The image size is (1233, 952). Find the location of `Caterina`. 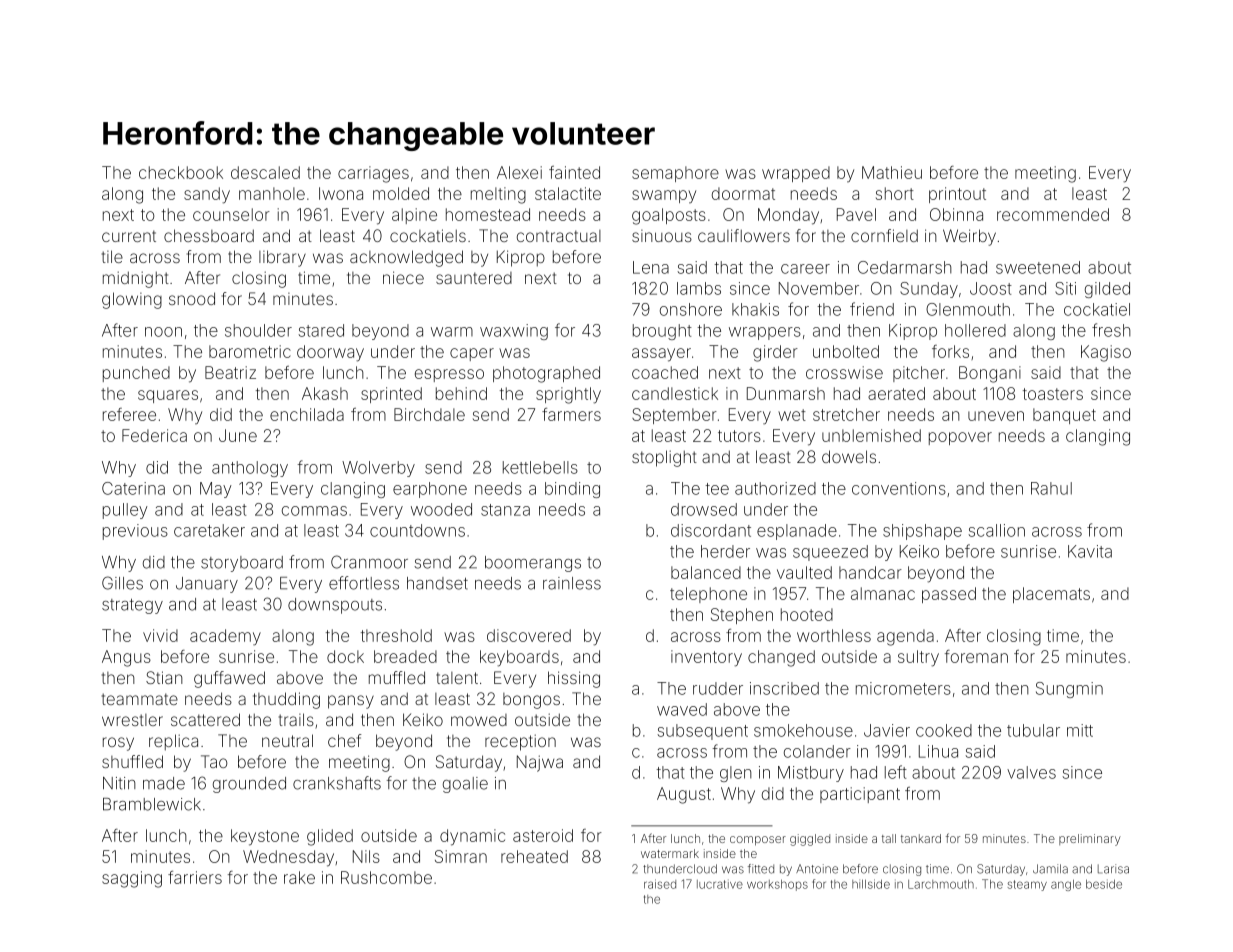

Caterina is located at coordinates (133, 488).
